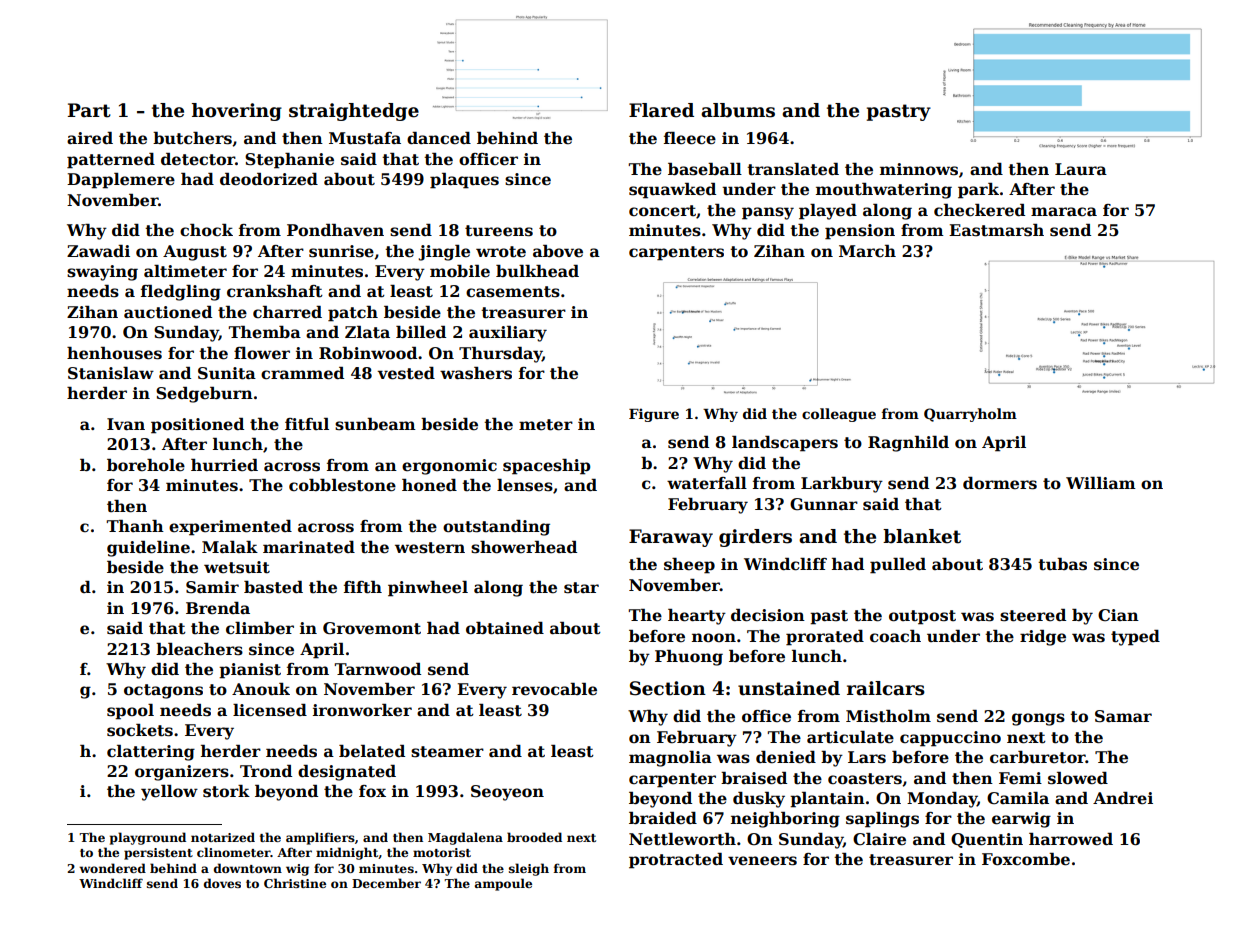 The image size is (1233, 952). Describe the element at coordinates (341, 251) in the page. I see `sunrise` at that location.
